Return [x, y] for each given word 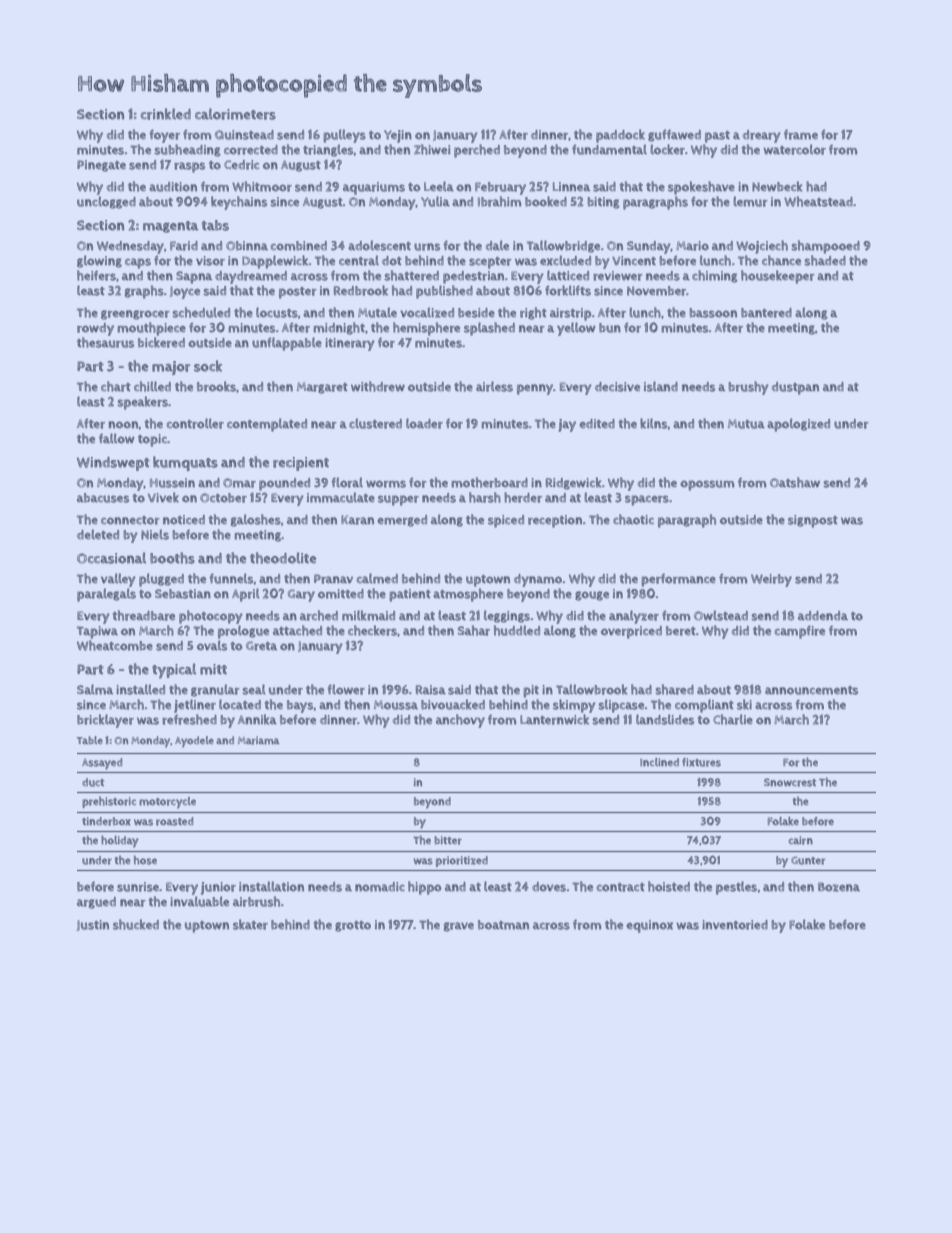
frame [801, 134]
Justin [93, 925]
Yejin [398, 136]
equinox [649, 926]
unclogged [106, 202]
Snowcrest [790, 782]
